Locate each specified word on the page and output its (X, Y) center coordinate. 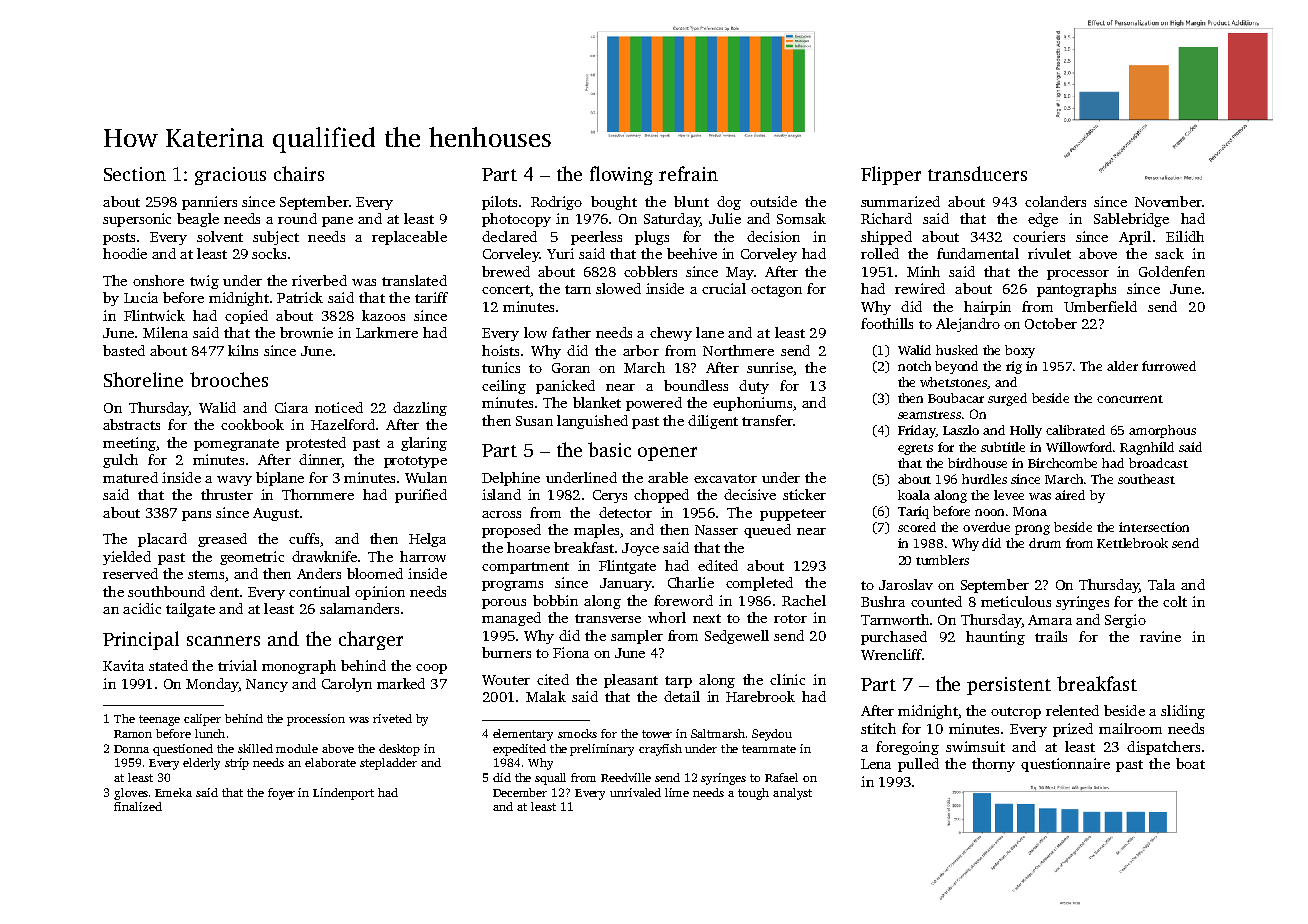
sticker (804, 494)
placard (162, 540)
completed (759, 584)
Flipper (891, 175)
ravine (1160, 636)
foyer (281, 794)
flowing (621, 175)
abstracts (131, 424)
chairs (299, 173)
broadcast (1158, 463)
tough (753, 794)
